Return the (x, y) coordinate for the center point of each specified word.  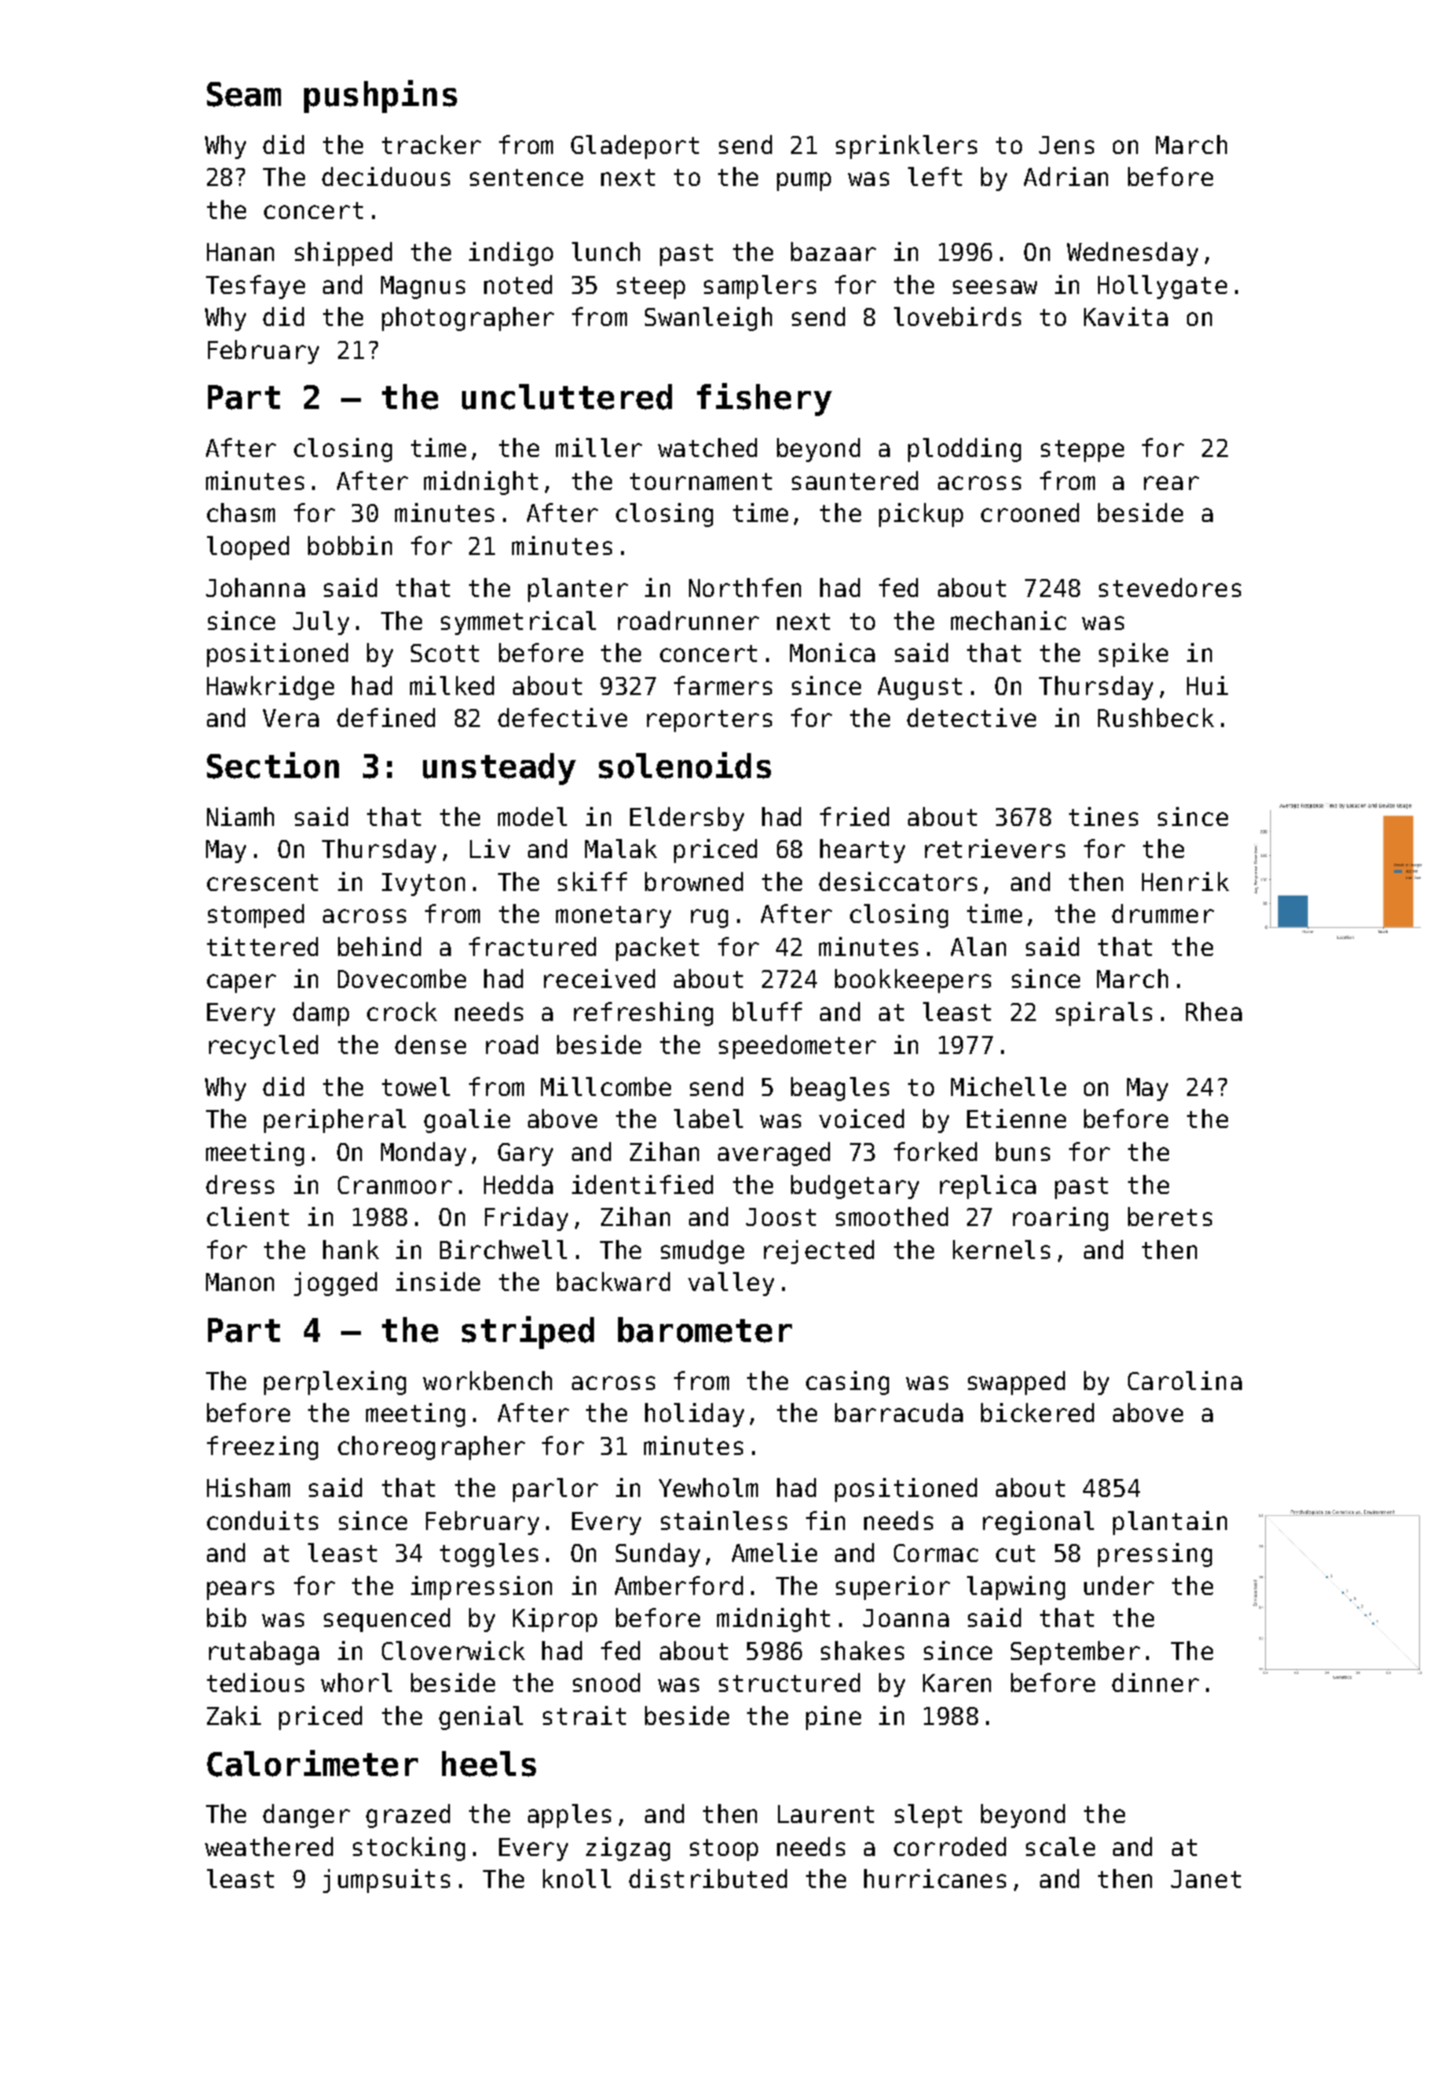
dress (240, 1184)
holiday (694, 1415)
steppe (1082, 451)
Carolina (1185, 1380)
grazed (408, 1816)
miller (599, 447)
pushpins (380, 96)
